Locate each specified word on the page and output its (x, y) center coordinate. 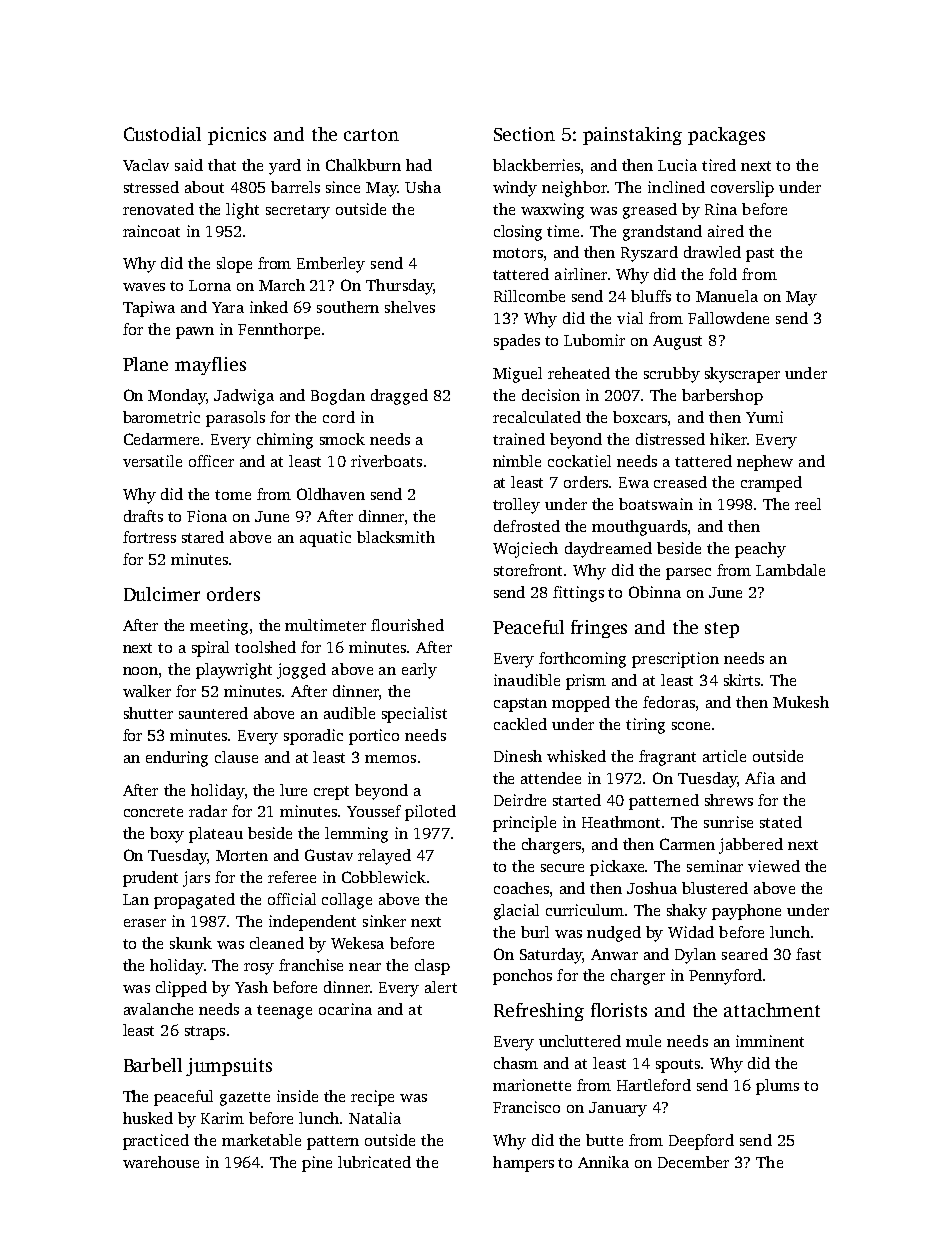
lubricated (374, 1162)
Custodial (162, 134)
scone (691, 726)
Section (524, 134)
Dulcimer (162, 594)
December (693, 1162)
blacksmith (396, 537)
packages (726, 136)
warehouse (161, 1162)
